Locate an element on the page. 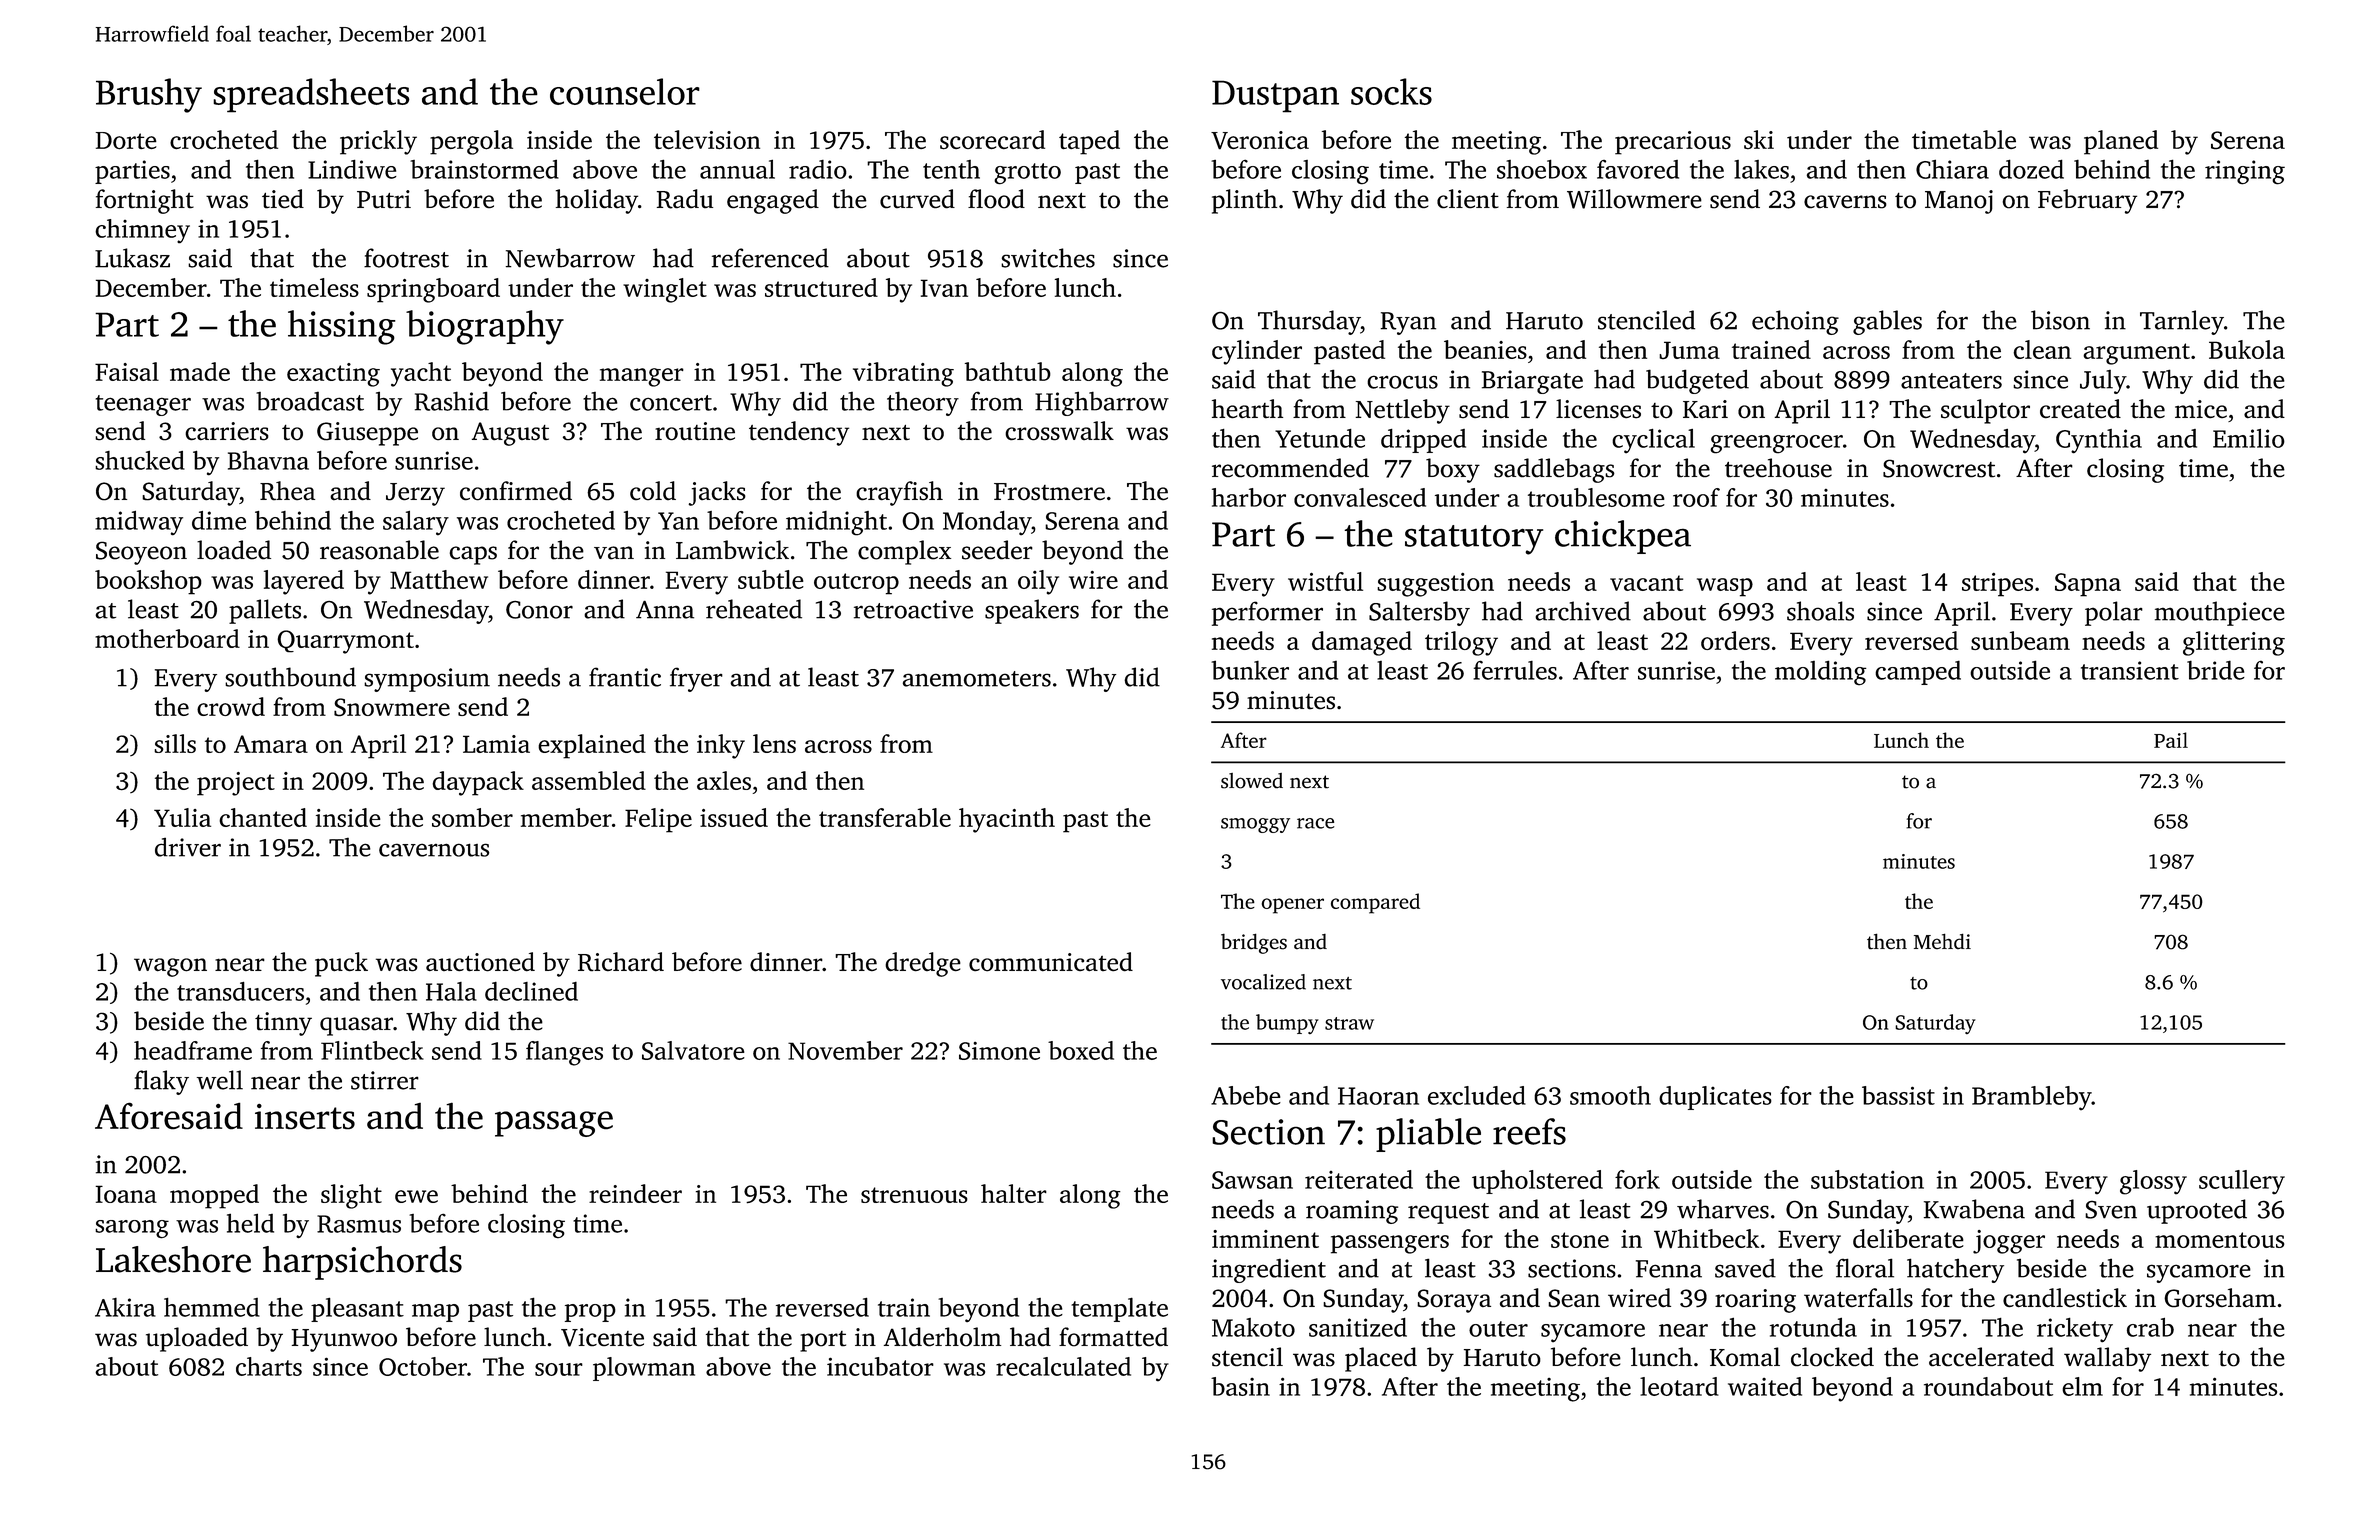  ski is located at coordinates (1759, 139).
